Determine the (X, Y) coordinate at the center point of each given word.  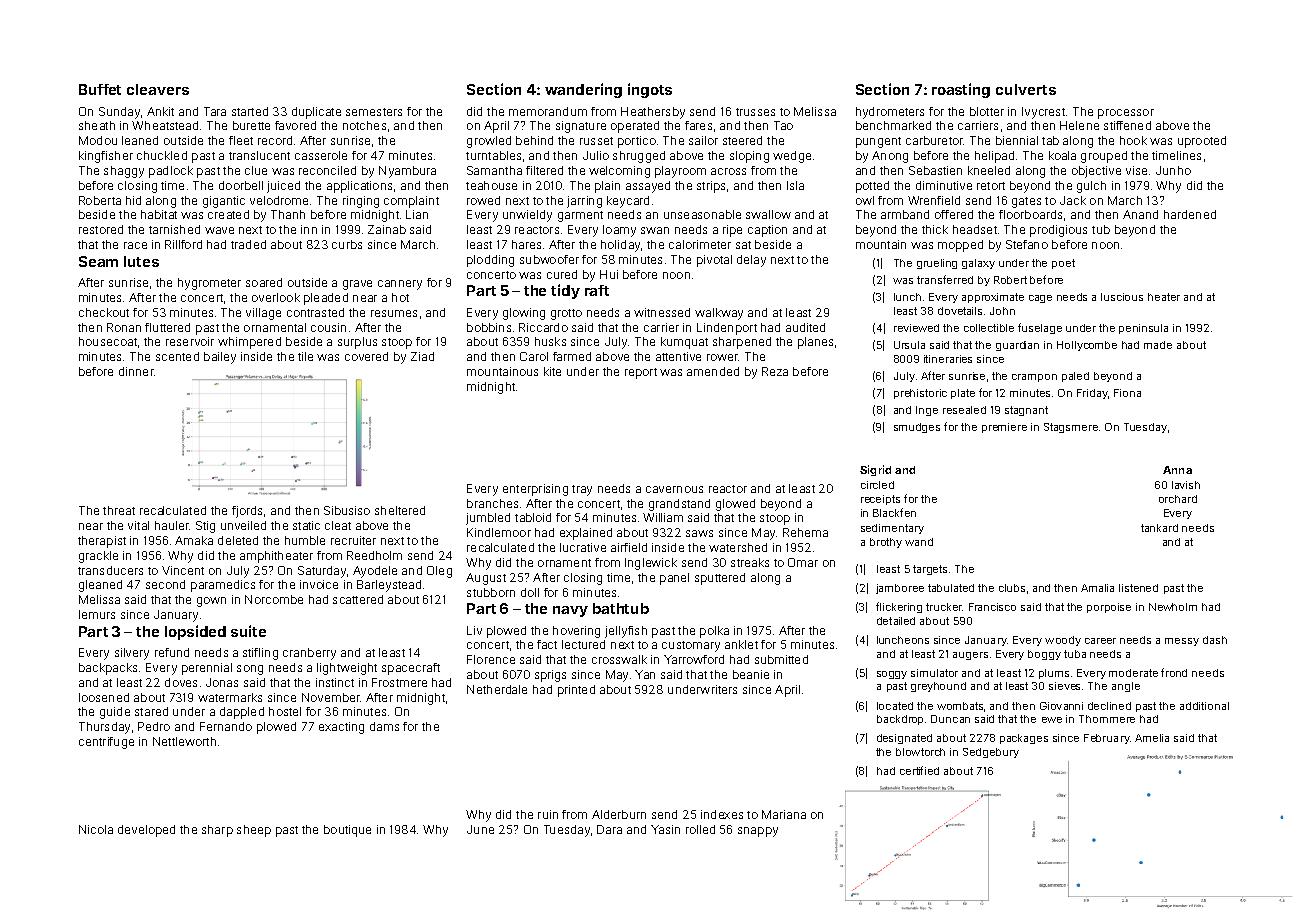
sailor (703, 140)
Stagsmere (1071, 428)
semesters (374, 112)
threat (119, 510)
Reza (775, 371)
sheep (254, 831)
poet (1063, 264)
